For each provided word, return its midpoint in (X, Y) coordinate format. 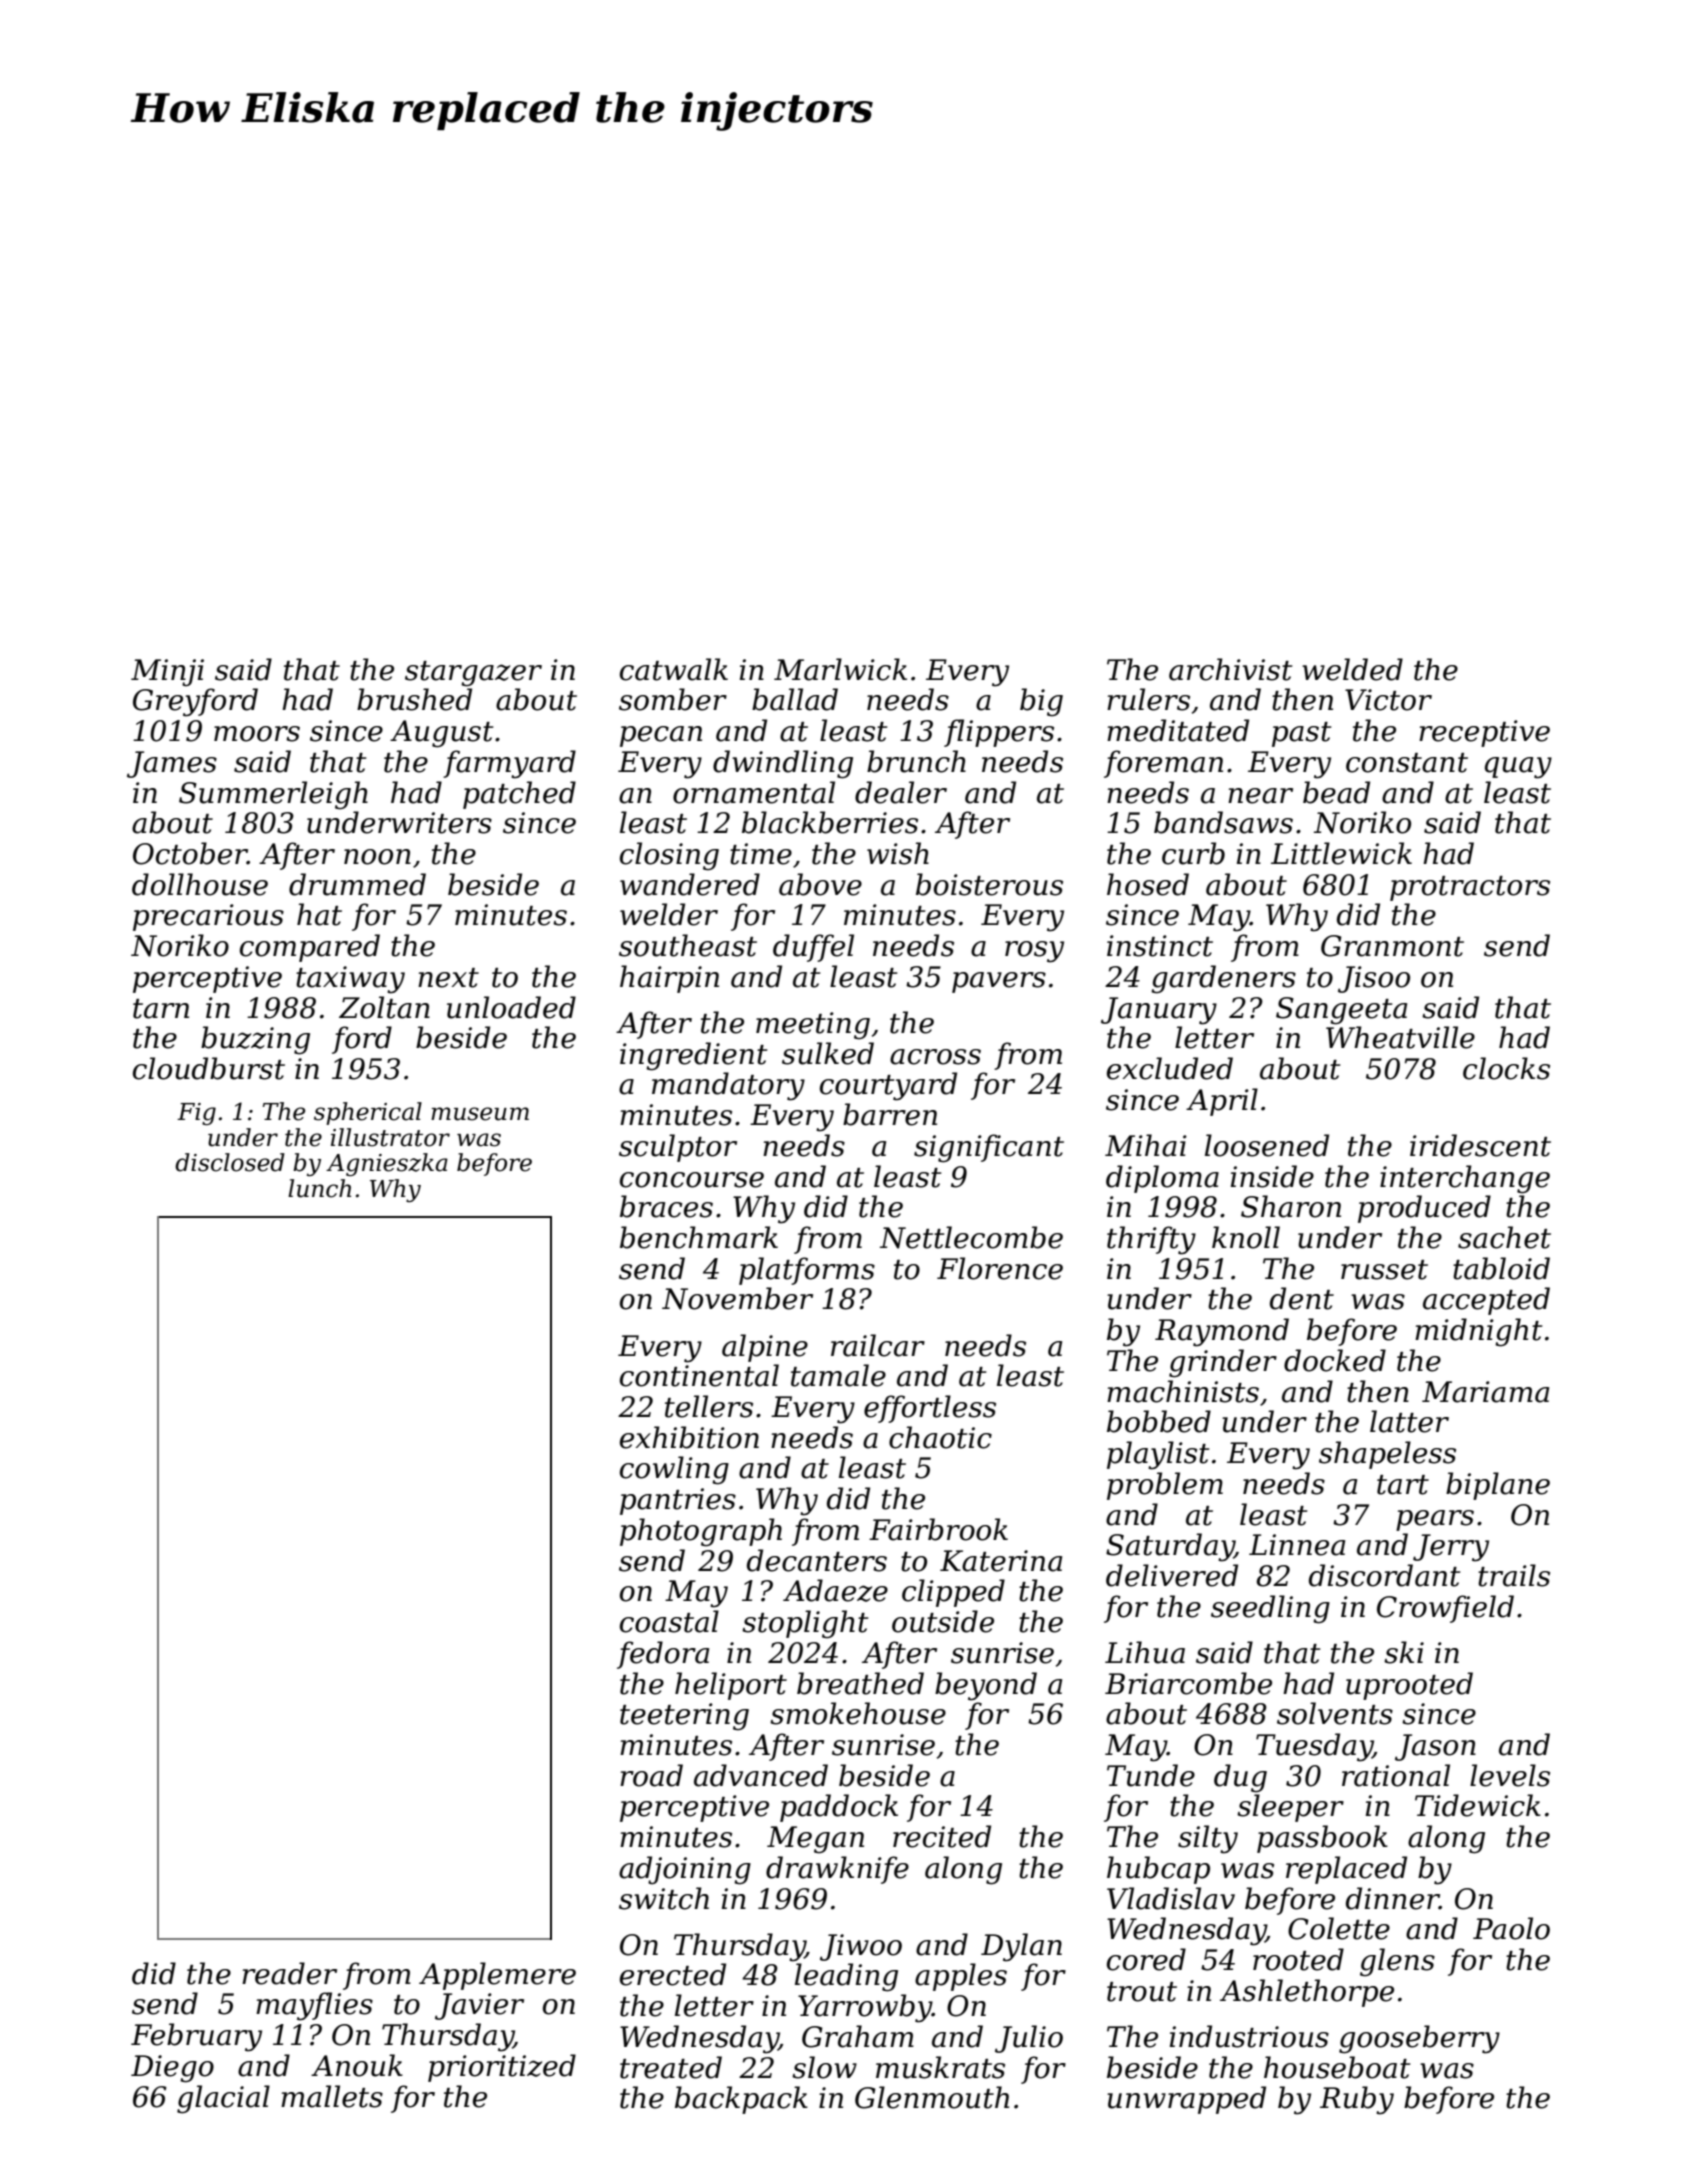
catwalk (674, 669)
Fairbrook (938, 1529)
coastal (669, 1621)
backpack (741, 2100)
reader (289, 1973)
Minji (167, 673)
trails (1514, 1575)
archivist (1230, 669)
